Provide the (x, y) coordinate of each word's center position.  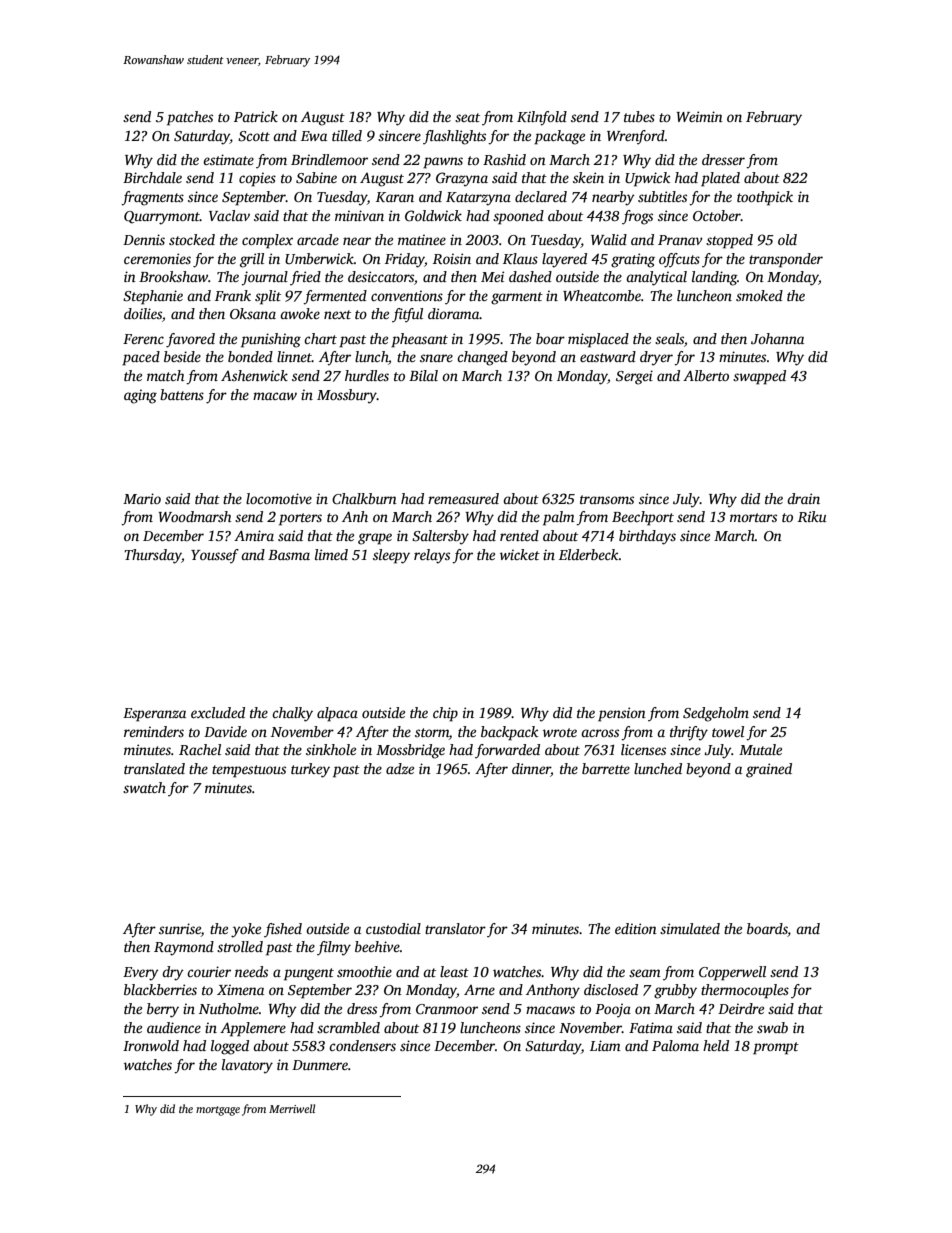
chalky (292, 714)
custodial (393, 928)
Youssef (215, 556)
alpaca (337, 714)
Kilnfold (542, 118)
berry (163, 1010)
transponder (786, 260)
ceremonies (157, 258)
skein (588, 177)
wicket (520, 554)
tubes (639, 116)
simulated (690, 928)
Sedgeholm (716, 714)
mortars (753, 517)
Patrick (256, 116)
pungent (309, 974)
